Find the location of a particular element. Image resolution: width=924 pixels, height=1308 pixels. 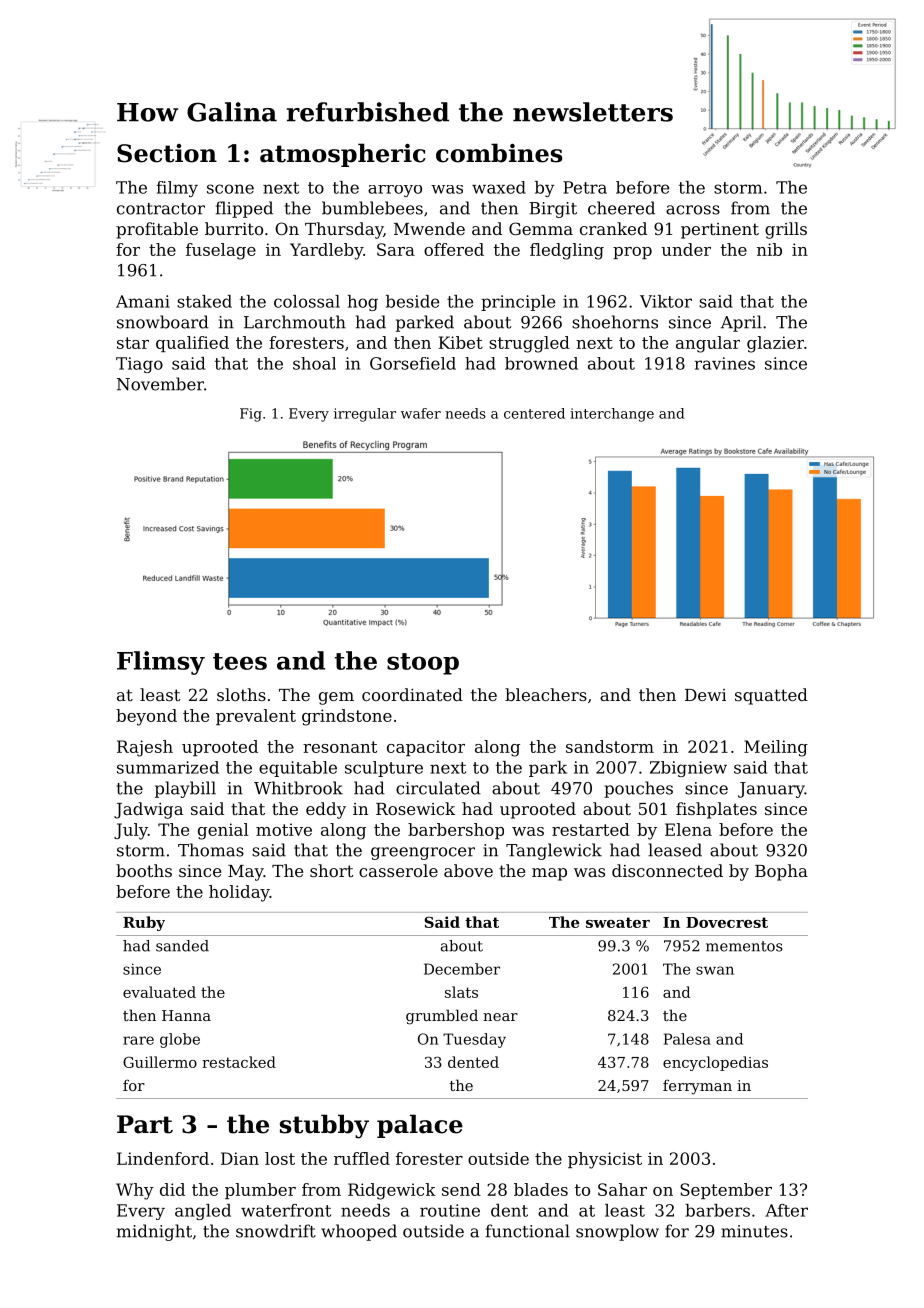

Ruby is located at coordinates (144, 923).
